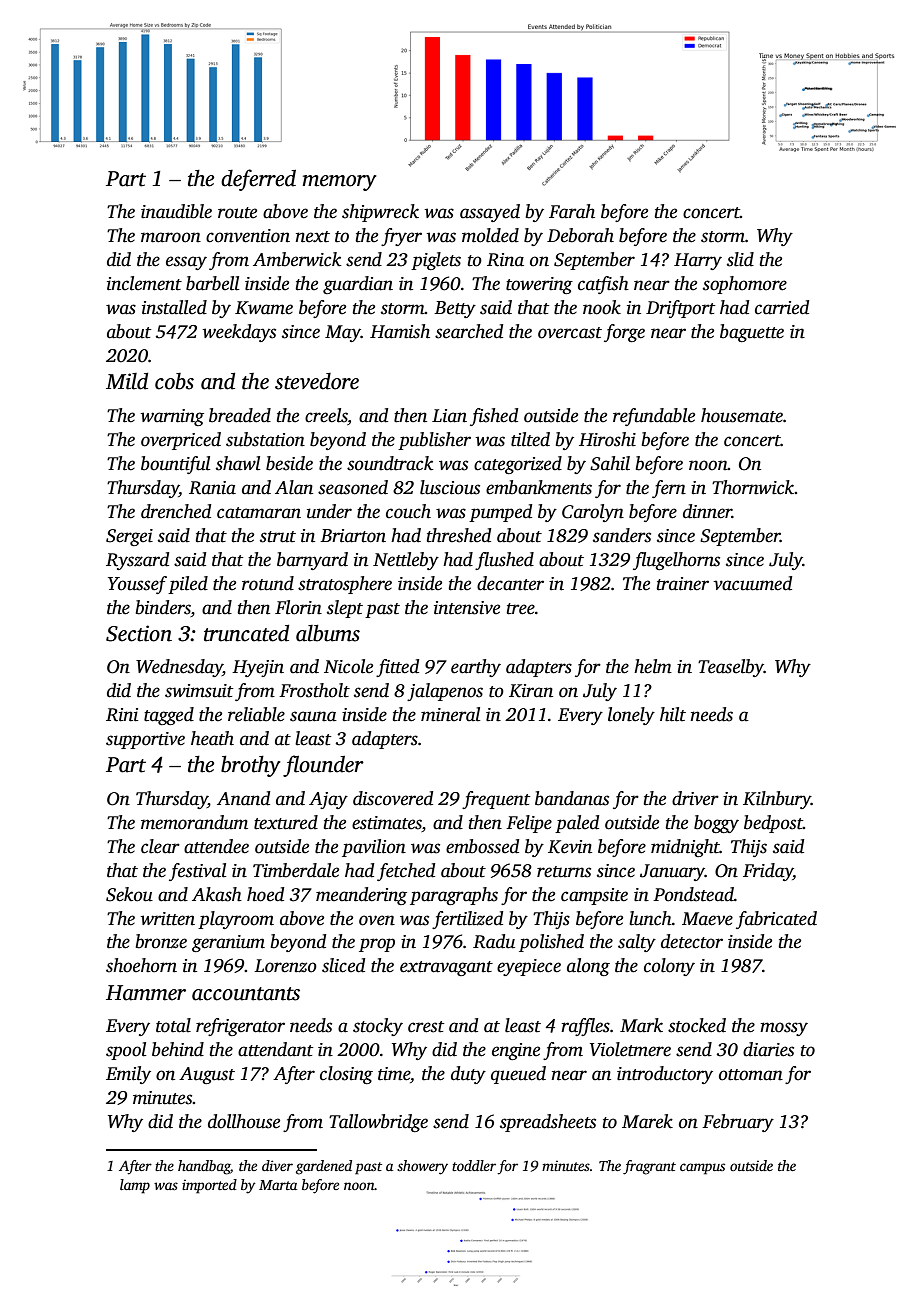 This screenshot has width=924, height=1311. I want to click on pavilion, so click(374, 848).
